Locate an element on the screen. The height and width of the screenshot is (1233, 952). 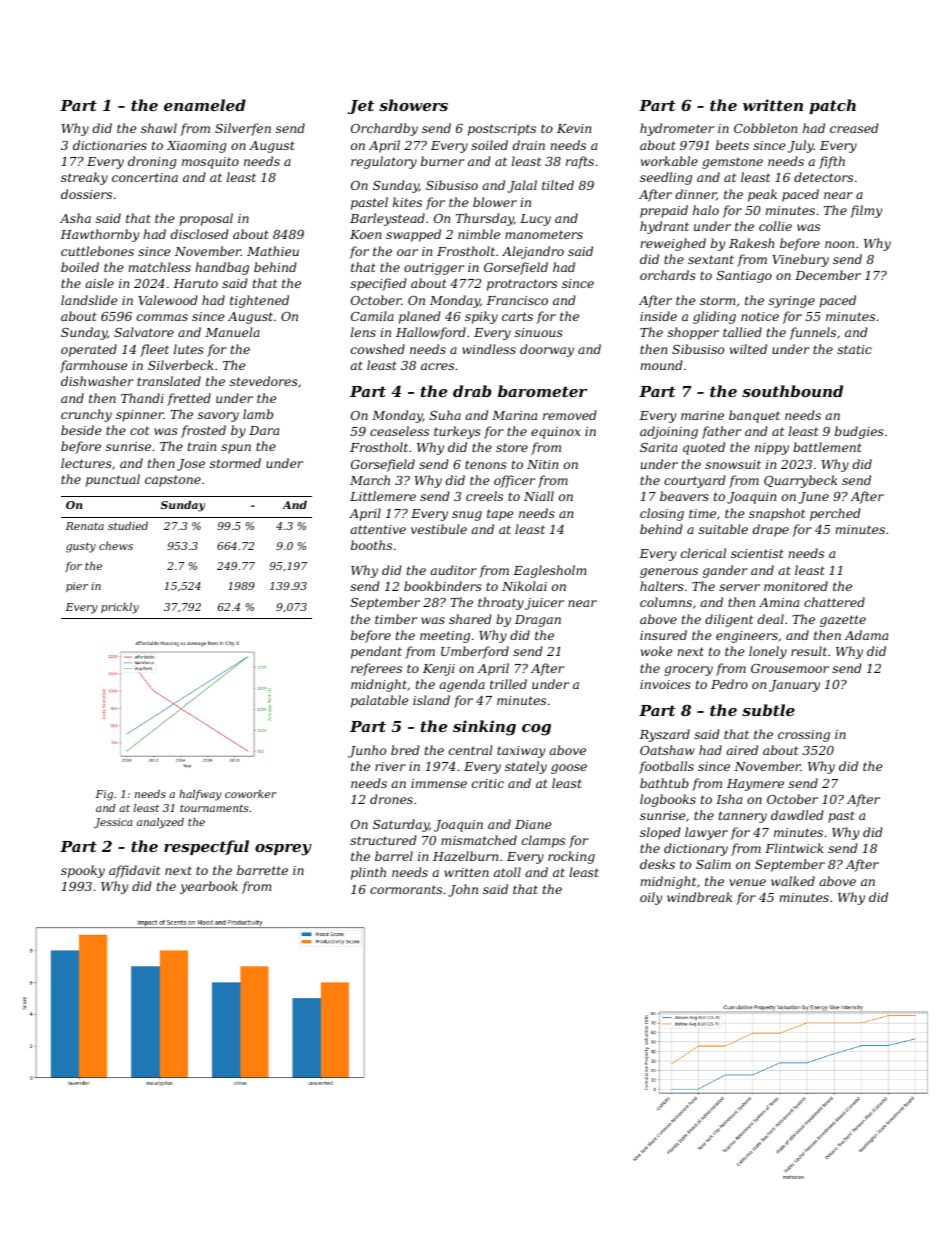
Dragan is located at coordinates (538, 621).
